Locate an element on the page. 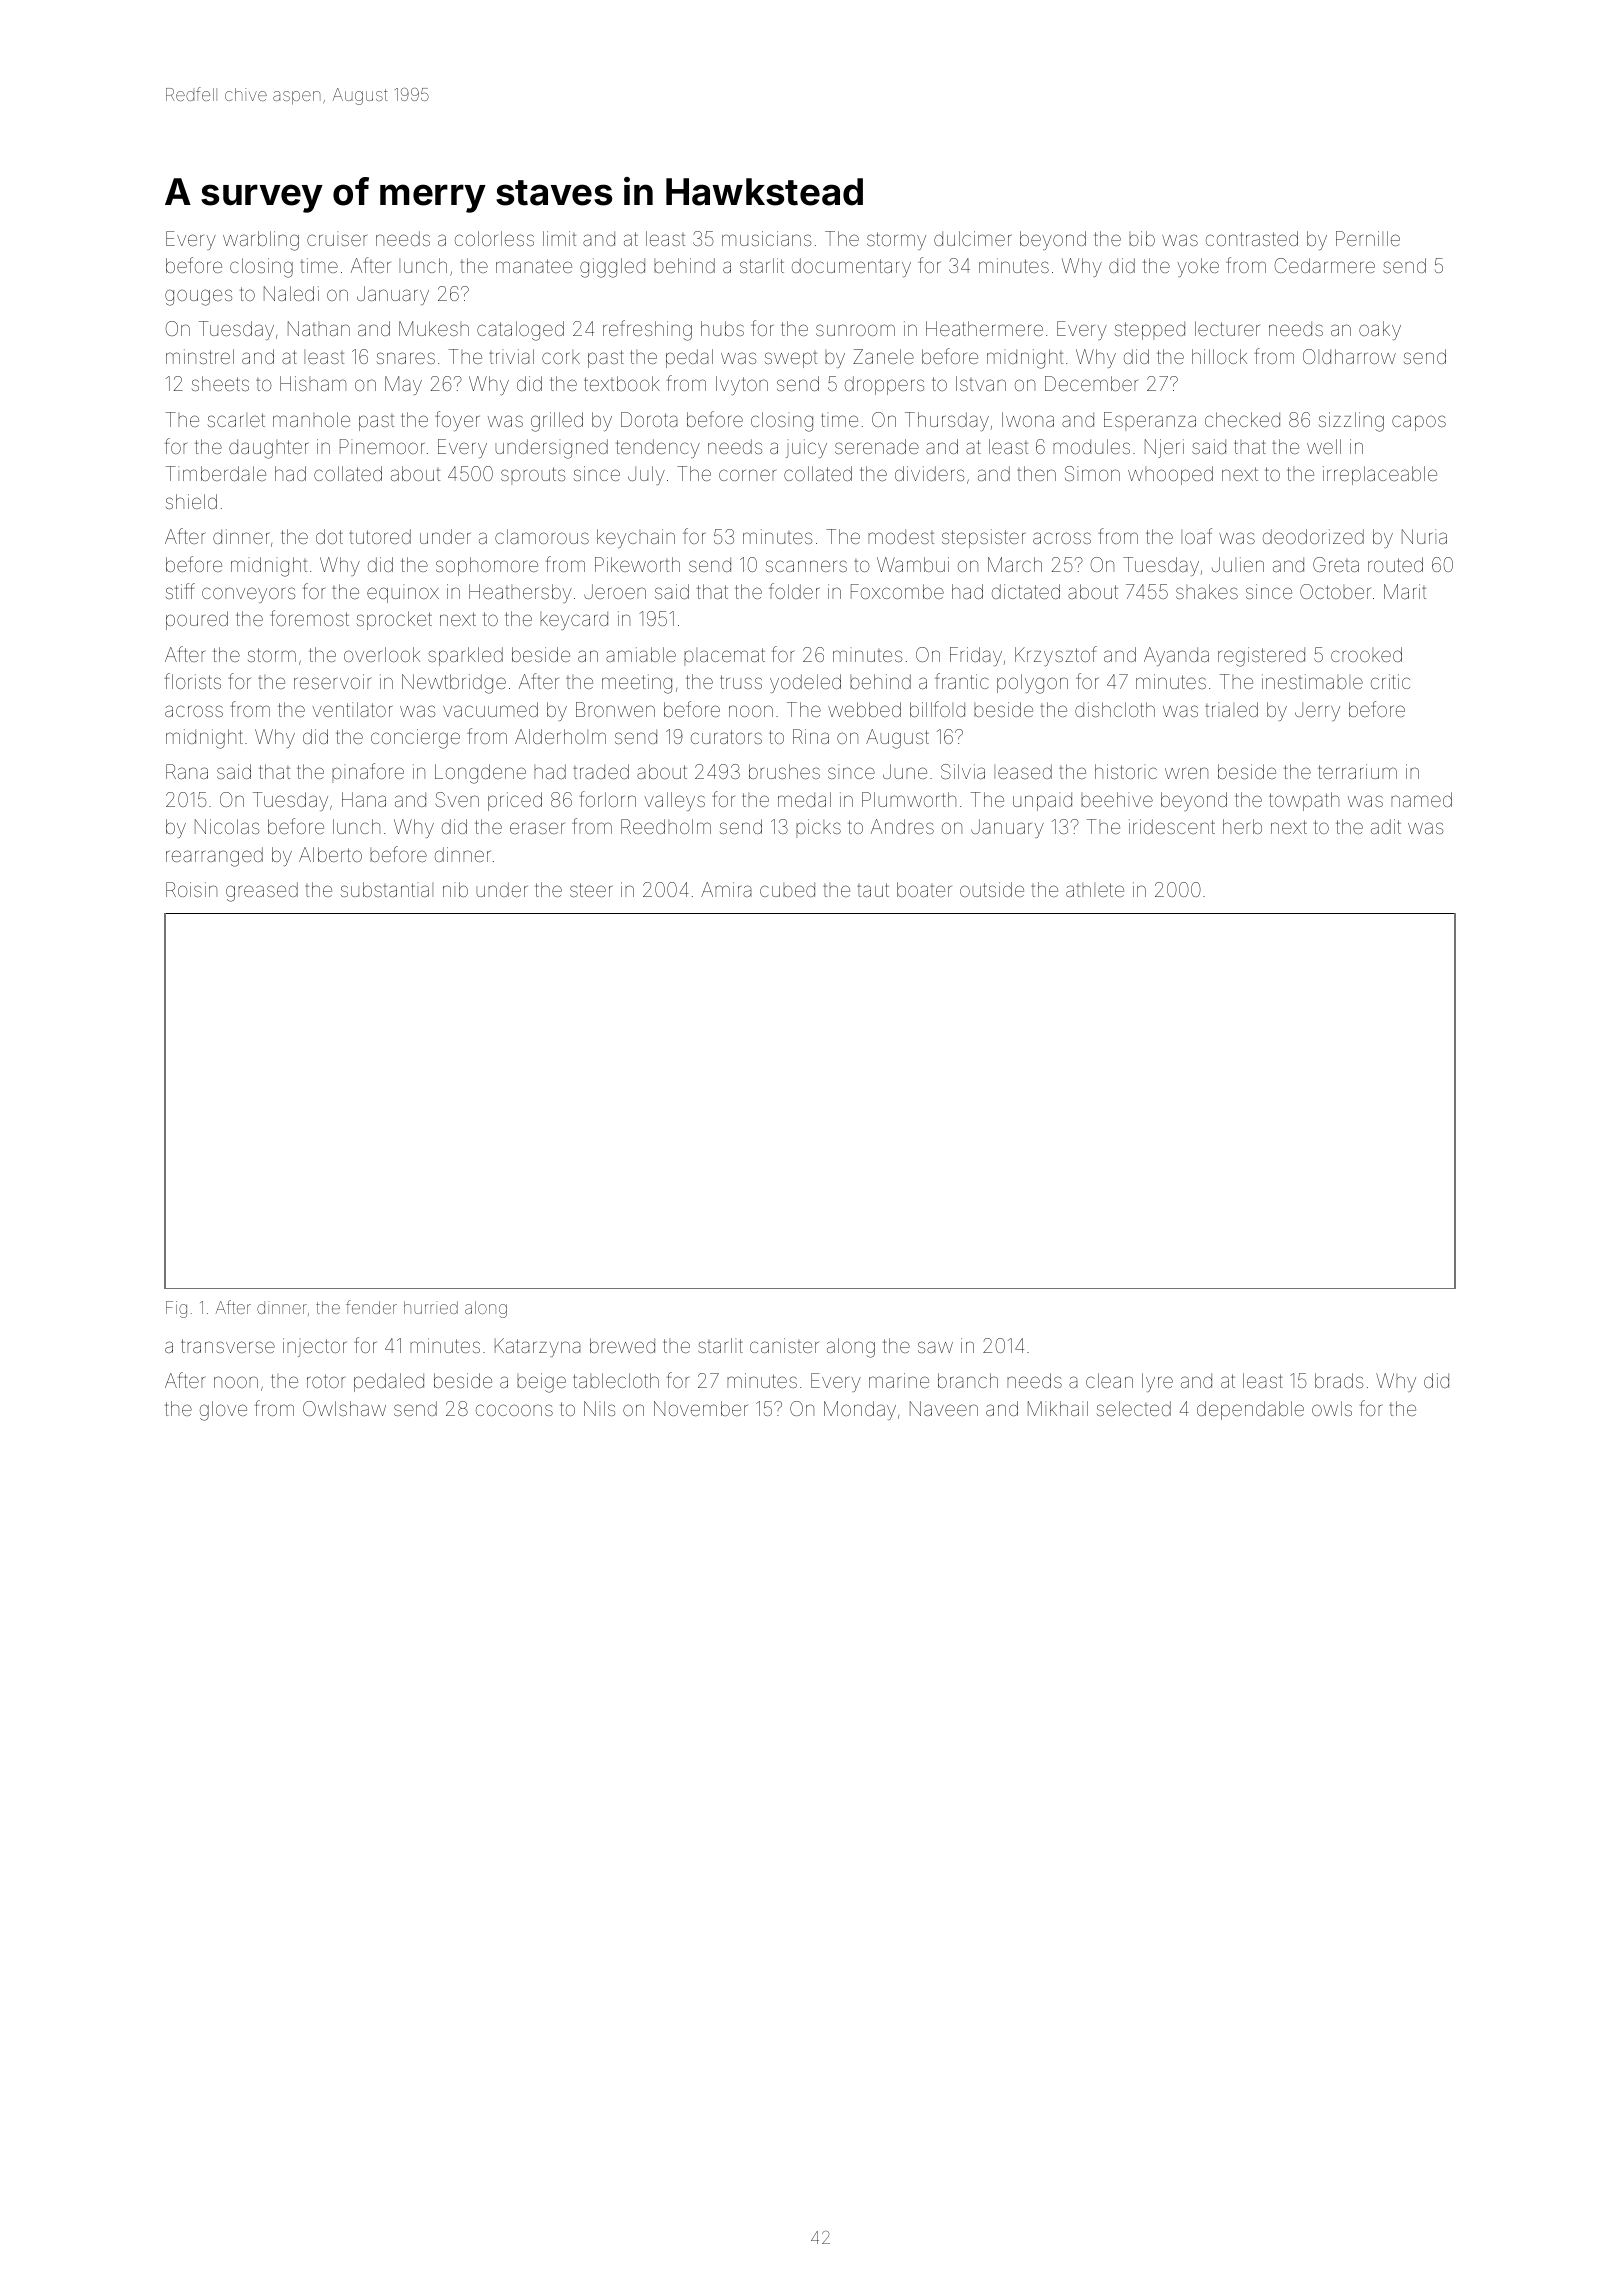  Heathermere is located at coordinates (984, 328).
